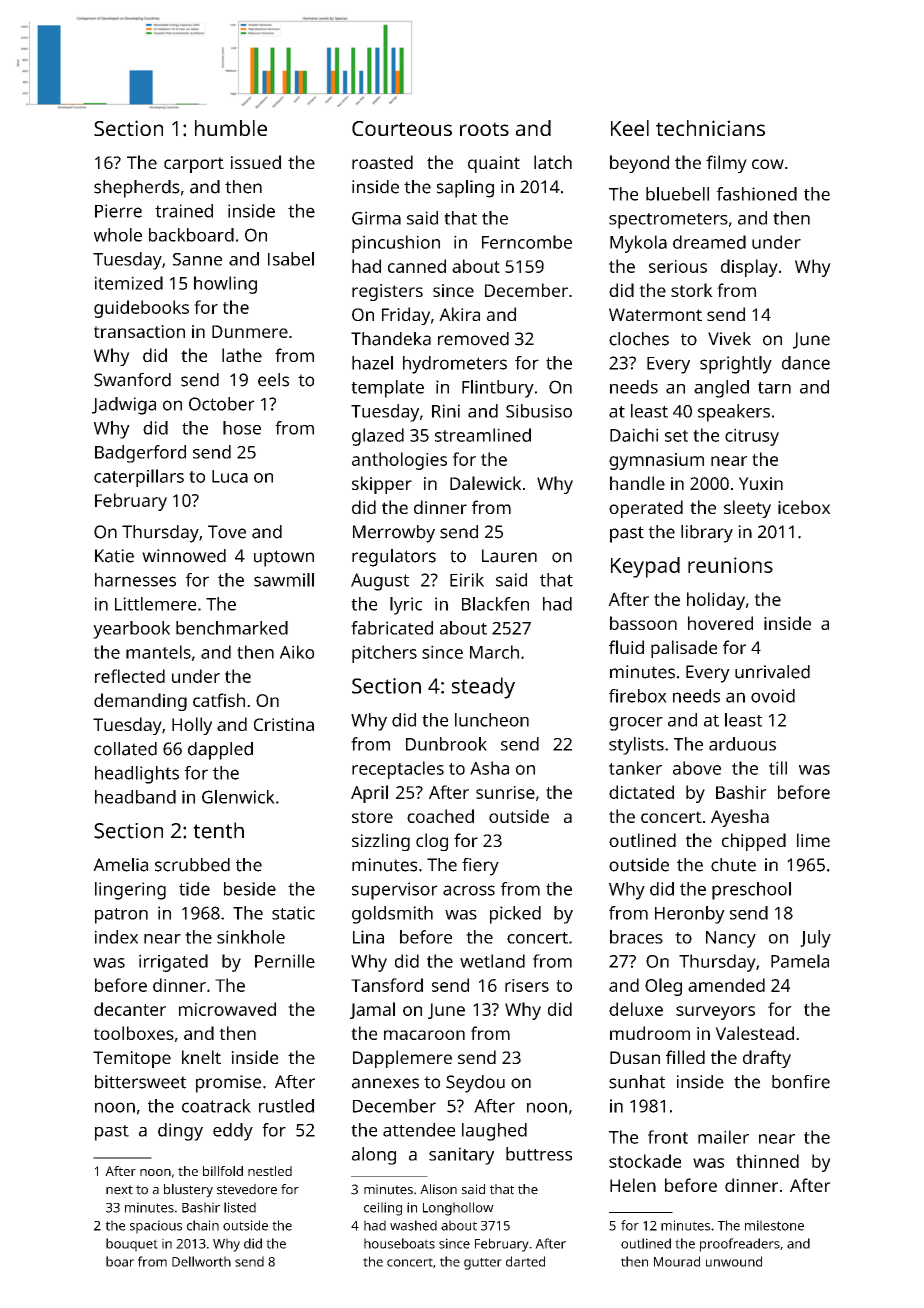 Image resolution: width=924 pixels, height=1308 pixels. I want to click on technicians, so click(710, 128).
